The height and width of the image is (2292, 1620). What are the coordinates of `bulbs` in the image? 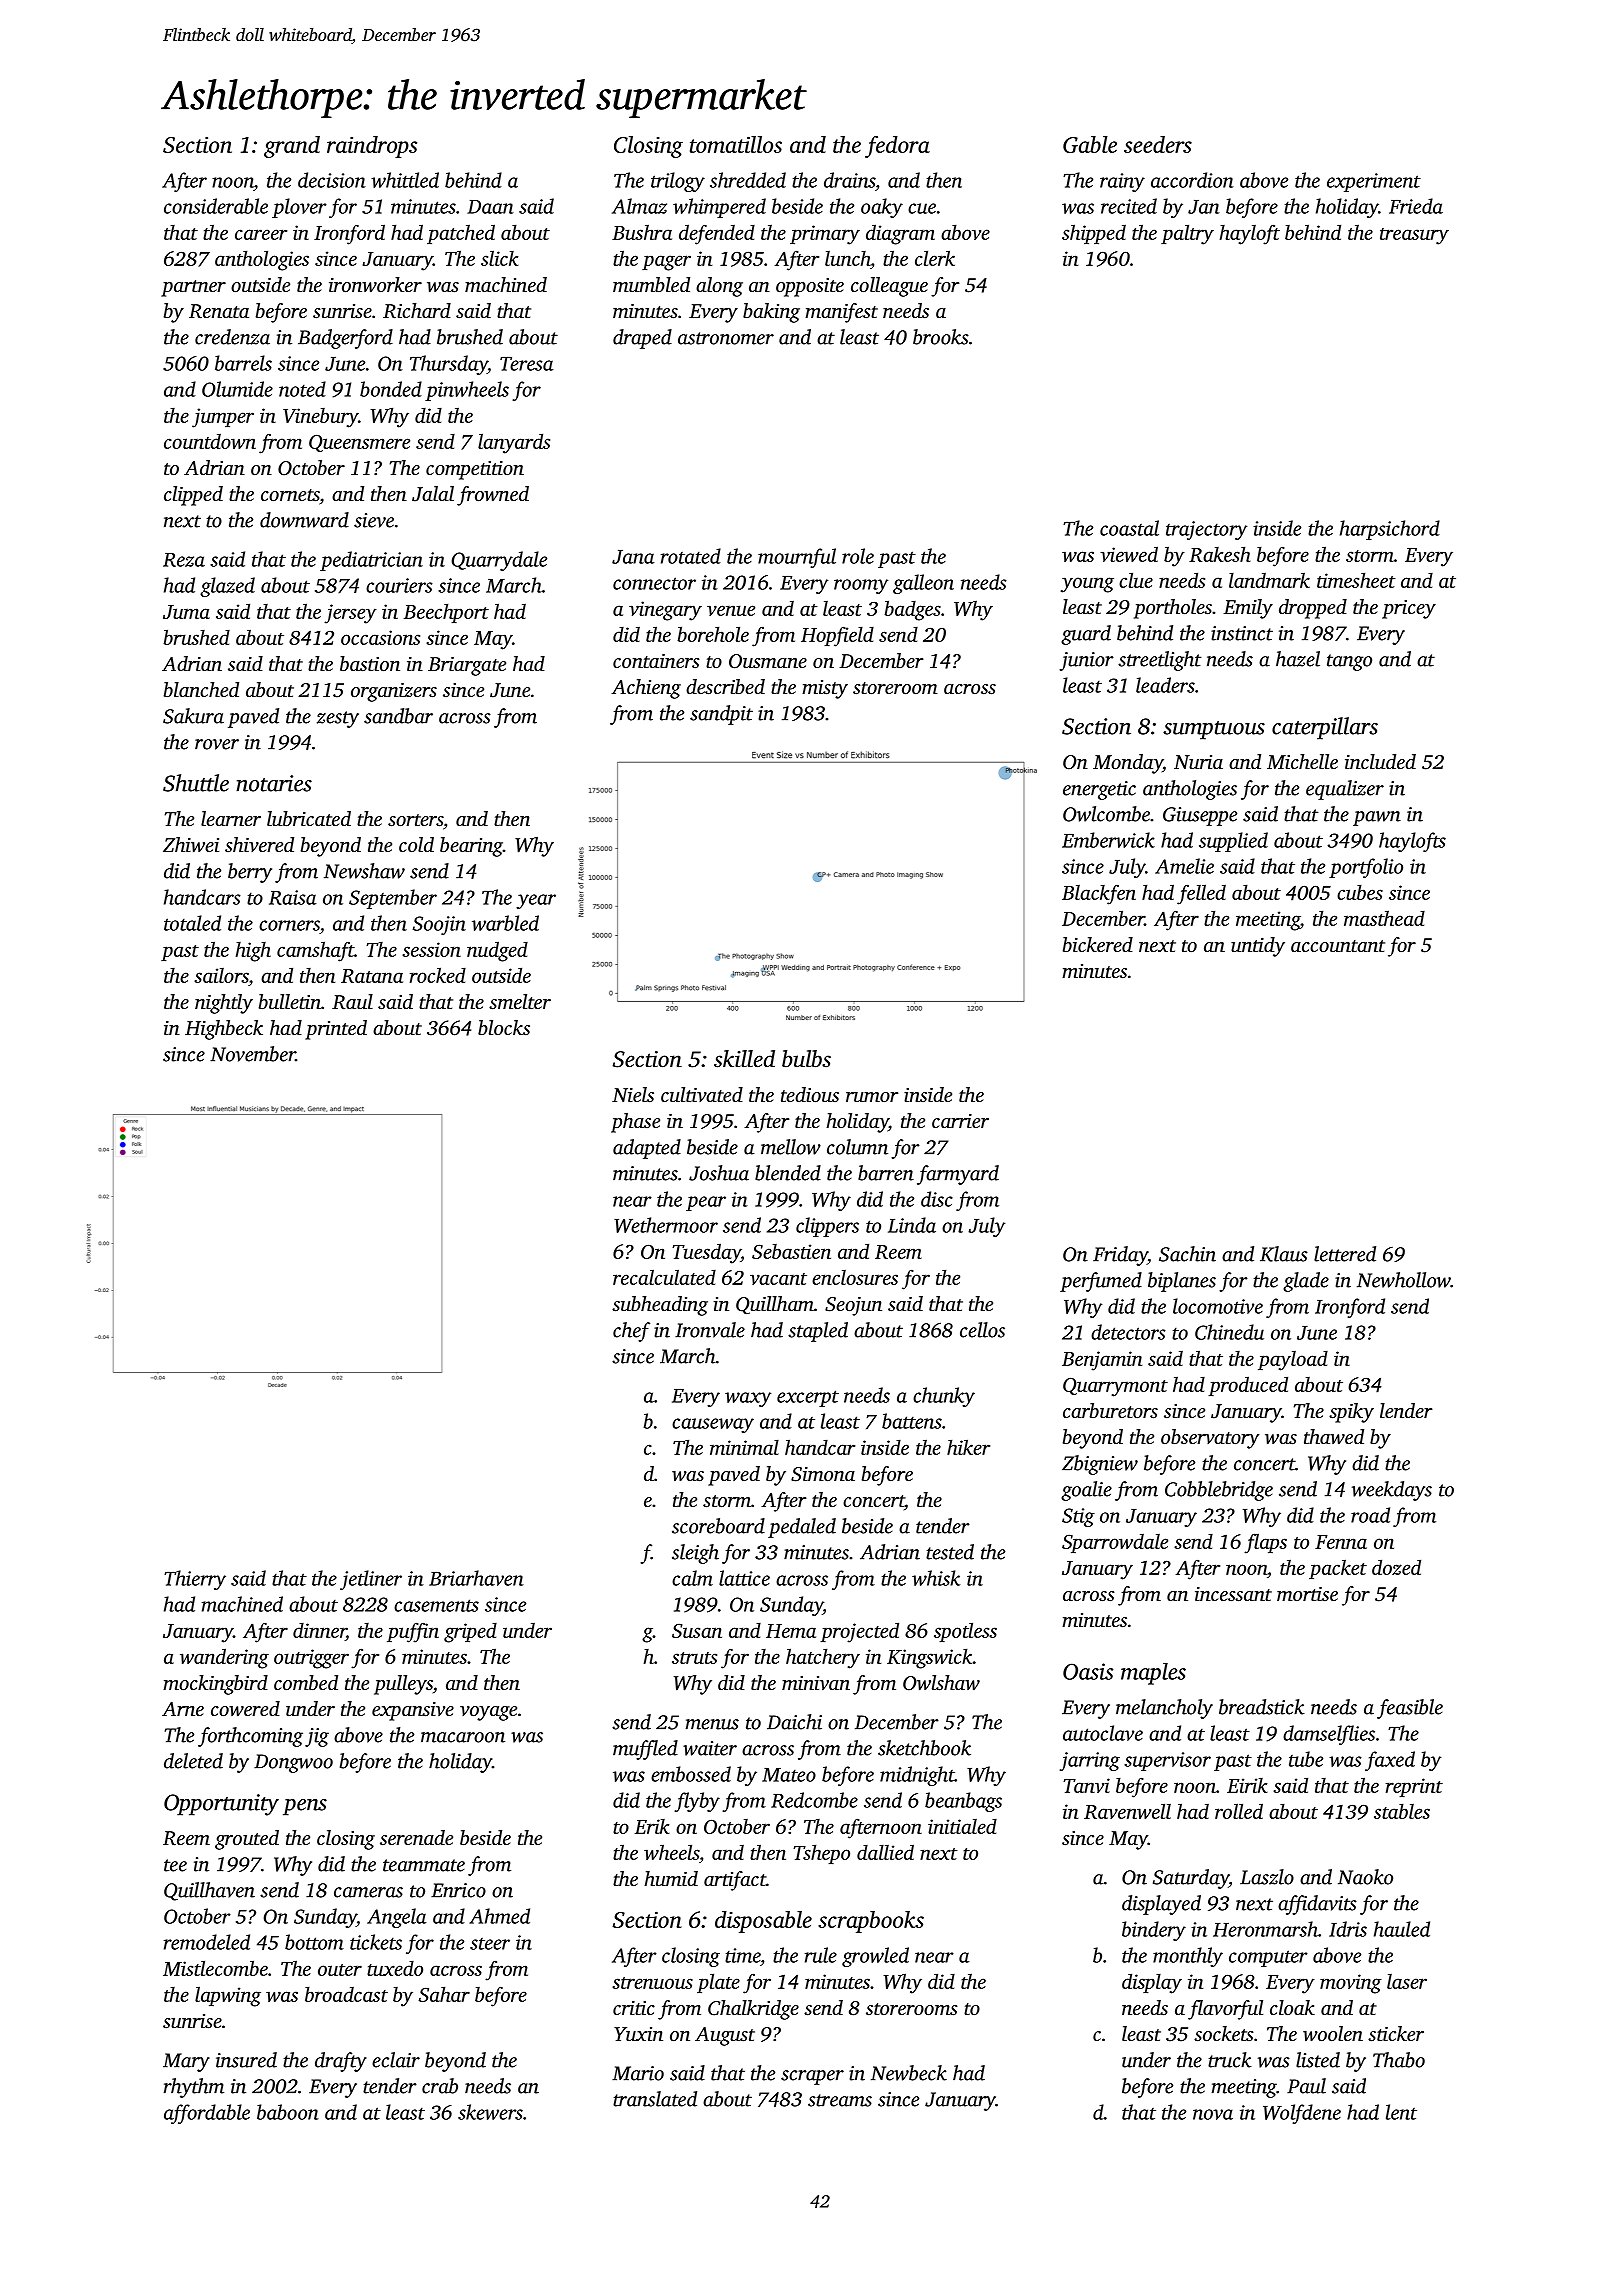 It's located at (806, 1059).
